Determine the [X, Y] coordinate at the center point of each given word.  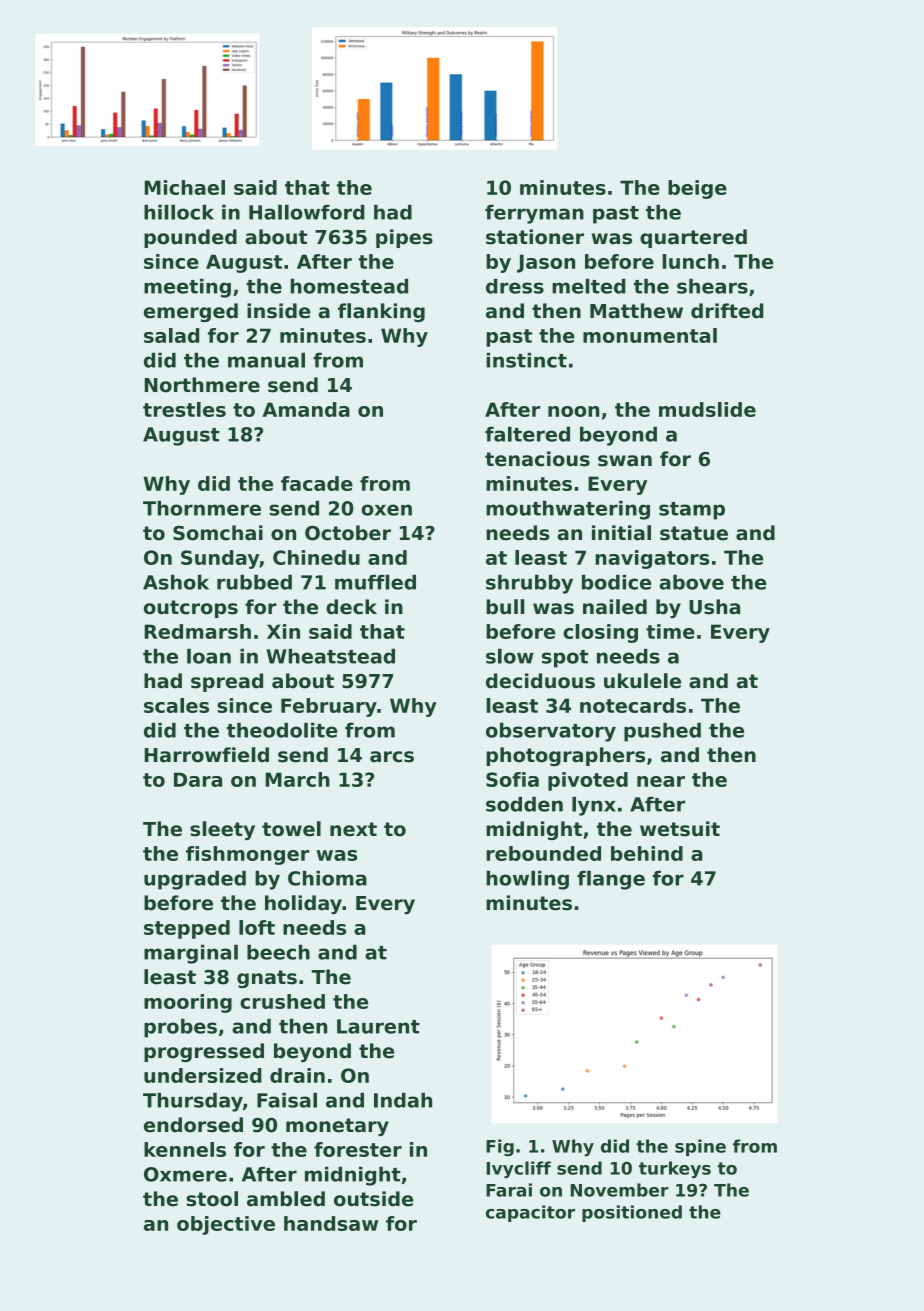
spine [700, 1147]
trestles [184, 409]
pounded [190, 238]
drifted [727, 311]
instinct [526, 360]
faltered [527, 434]
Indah [403, 1100]
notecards [633, 705]
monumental [650, 335]
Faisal [287, 1100]
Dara [198, 779]
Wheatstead [330, 656]
